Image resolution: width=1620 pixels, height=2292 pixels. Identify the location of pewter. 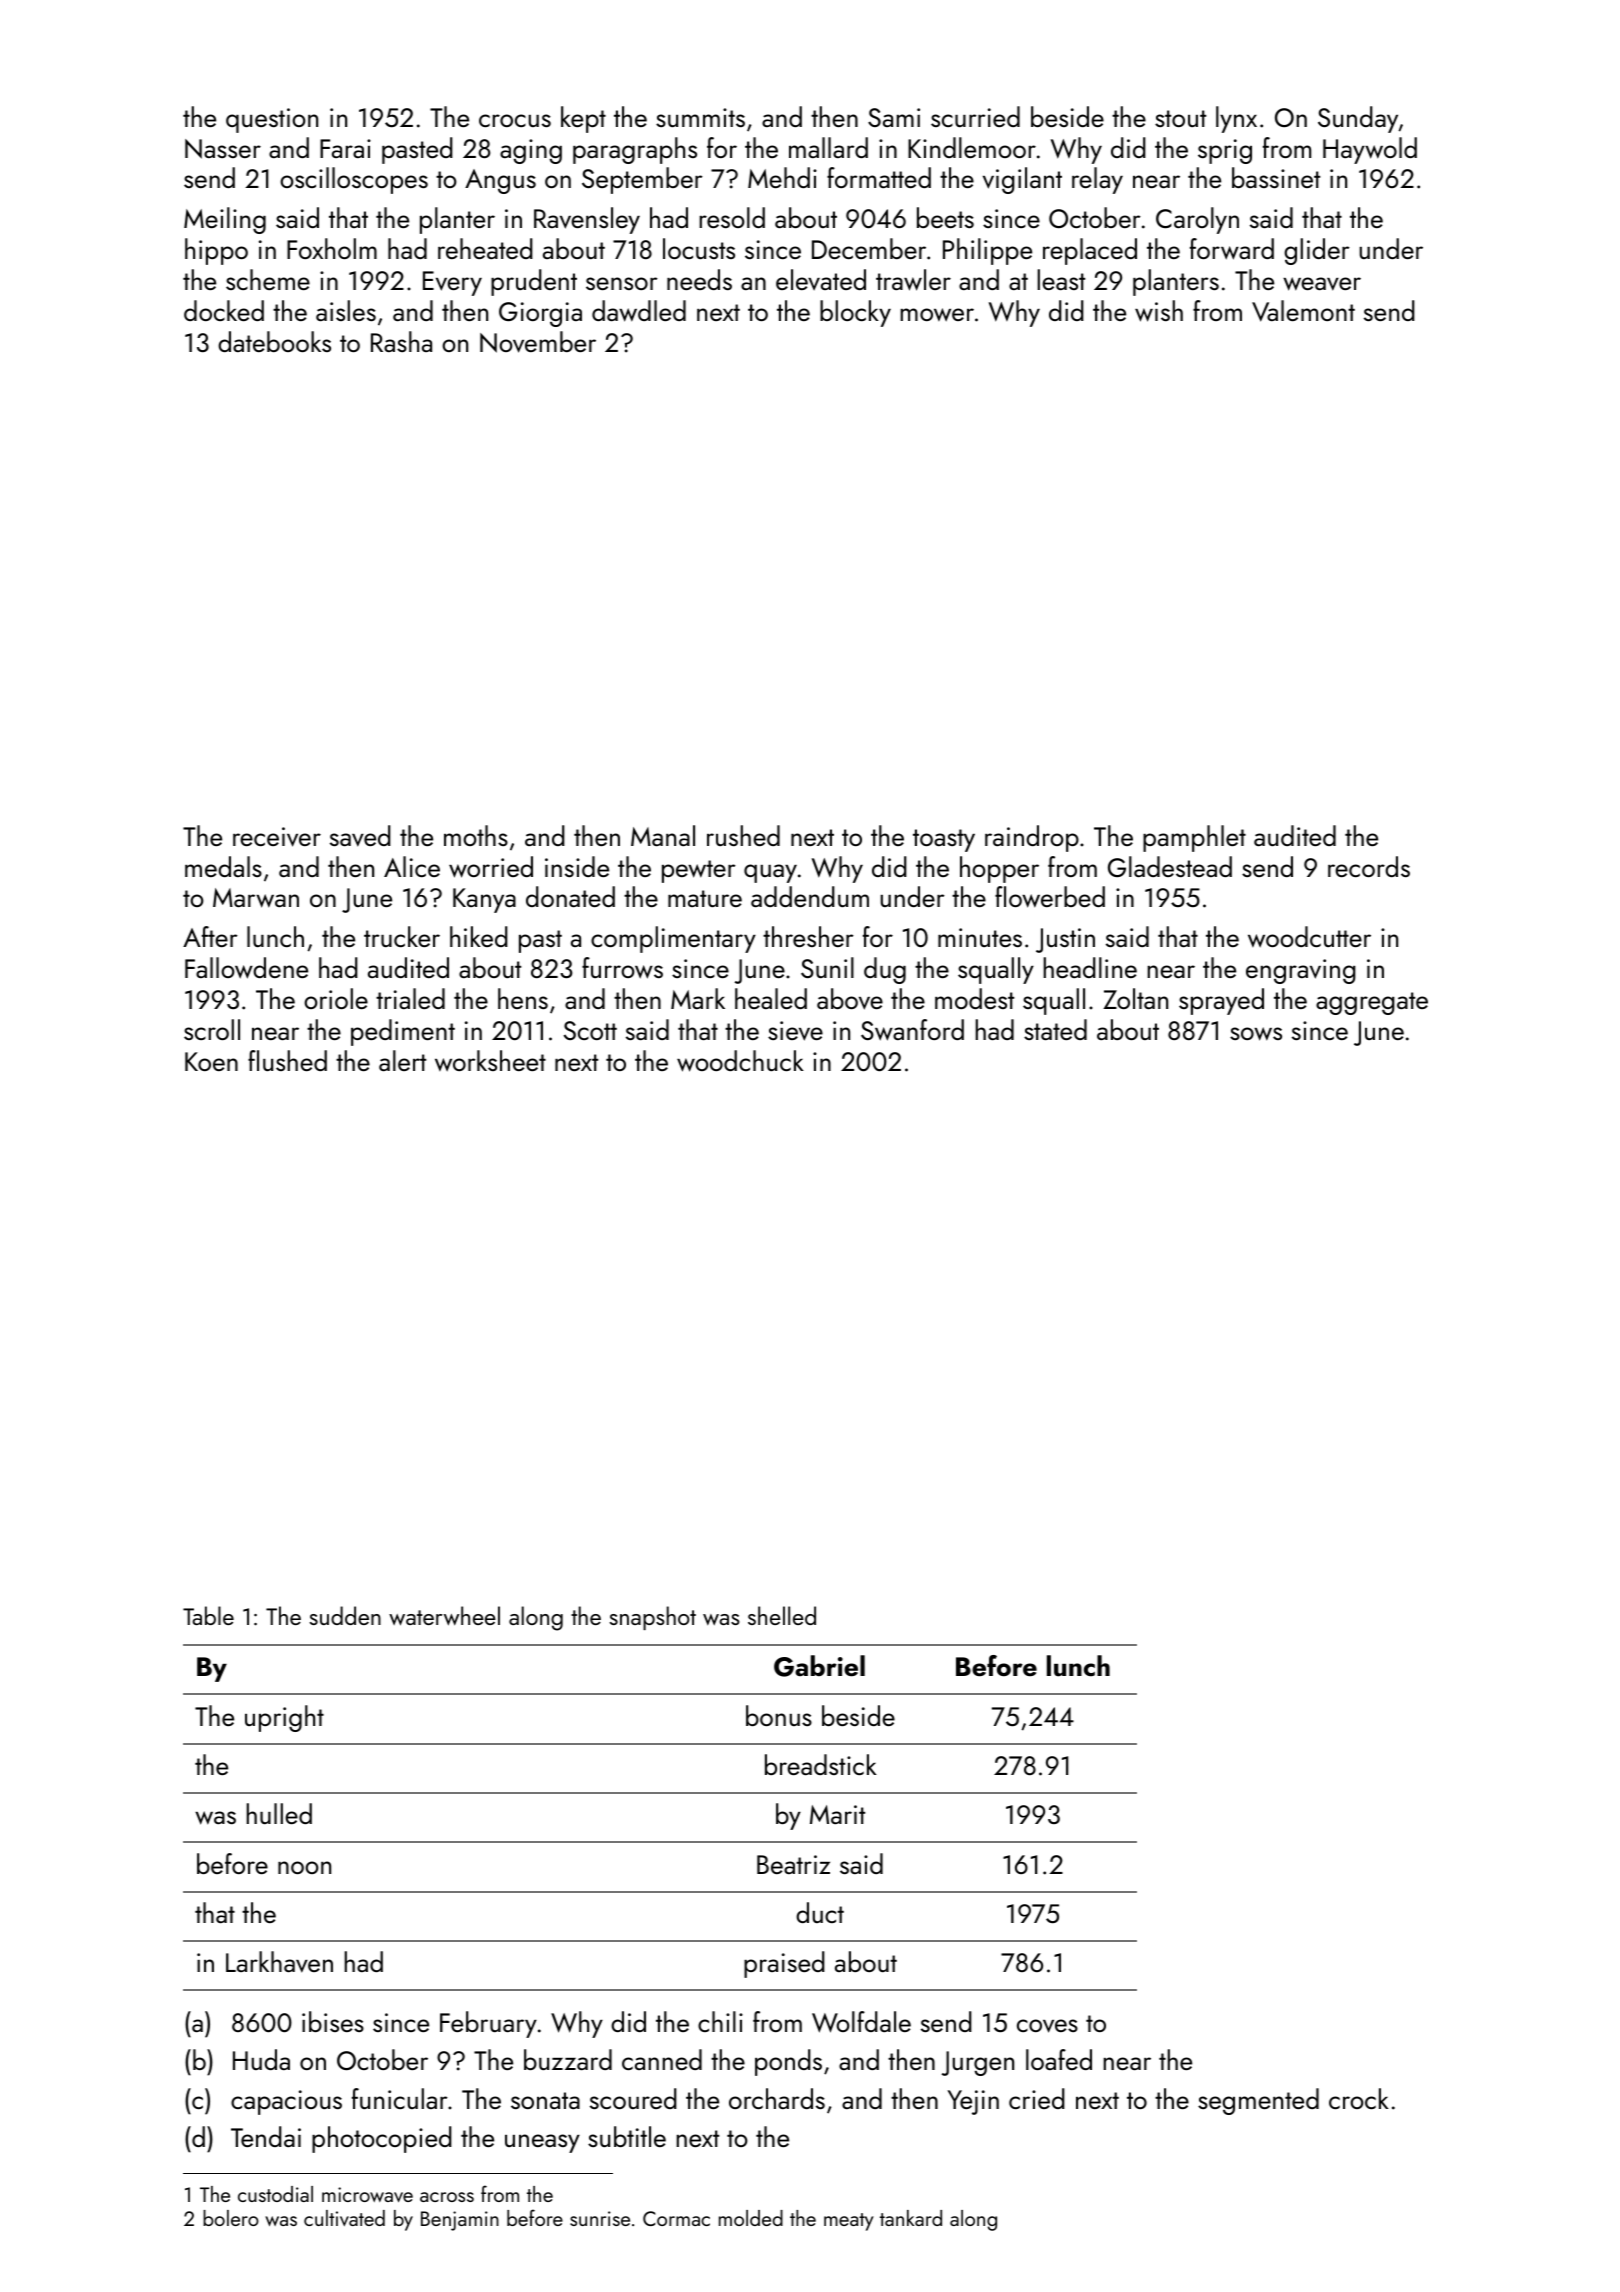
(699, 871).
